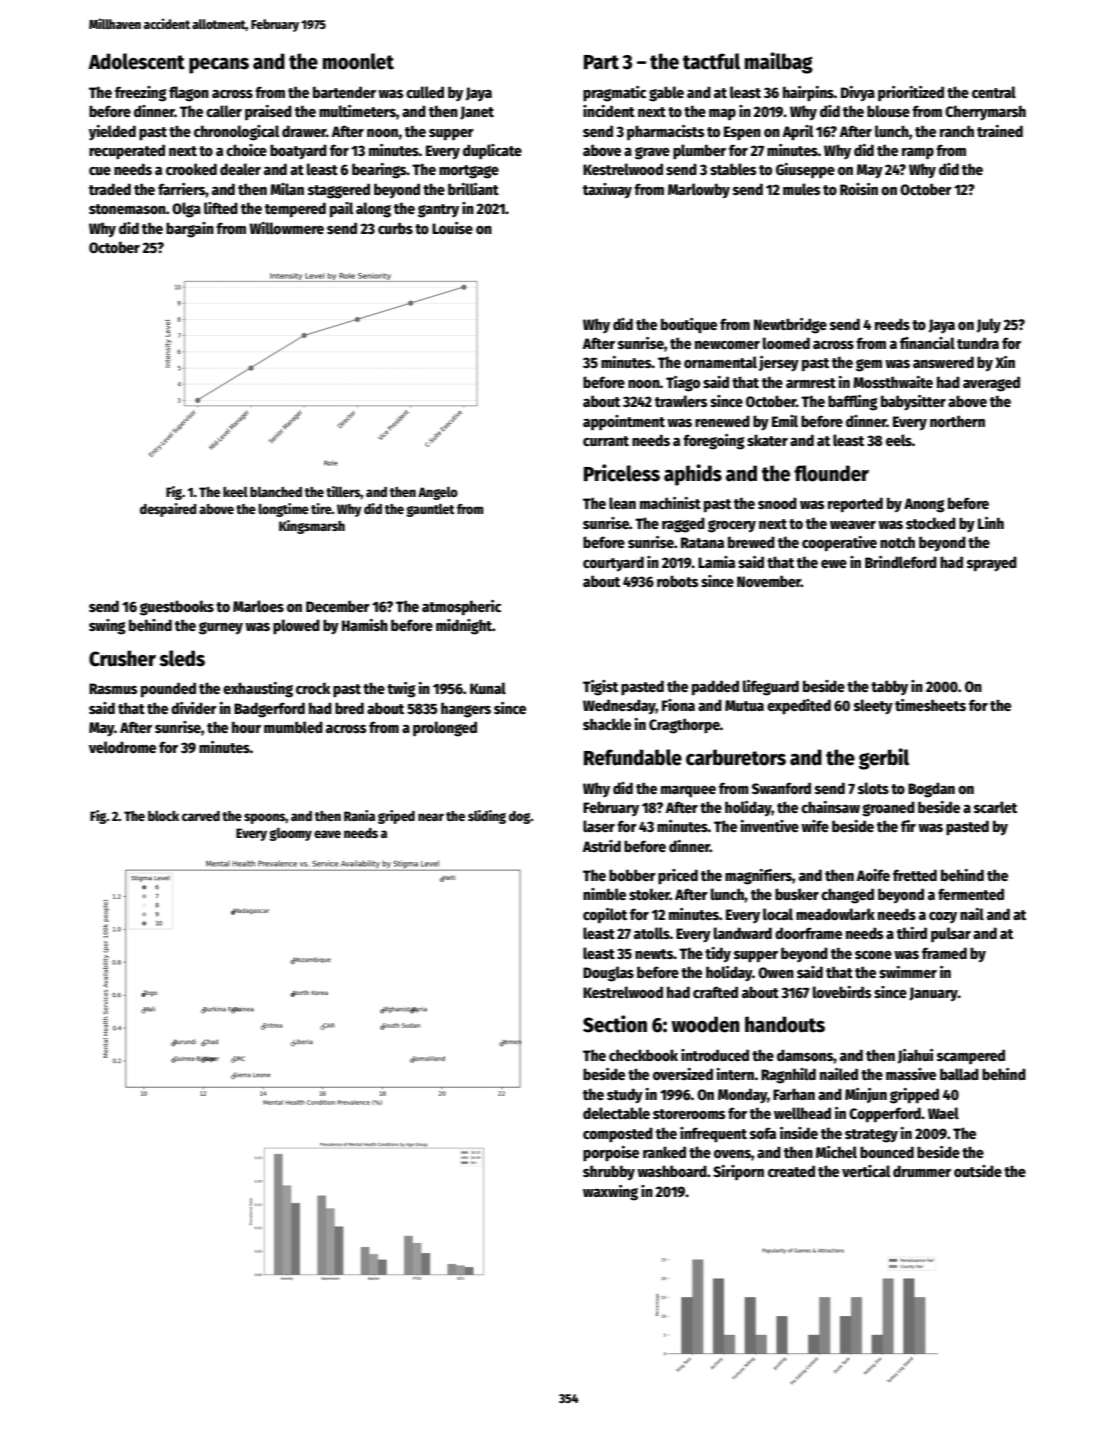 The image size is (1118, 1446). Describe the element at coordinates (609, 1173) in the screenshot. I see `shrubby` at that location.
